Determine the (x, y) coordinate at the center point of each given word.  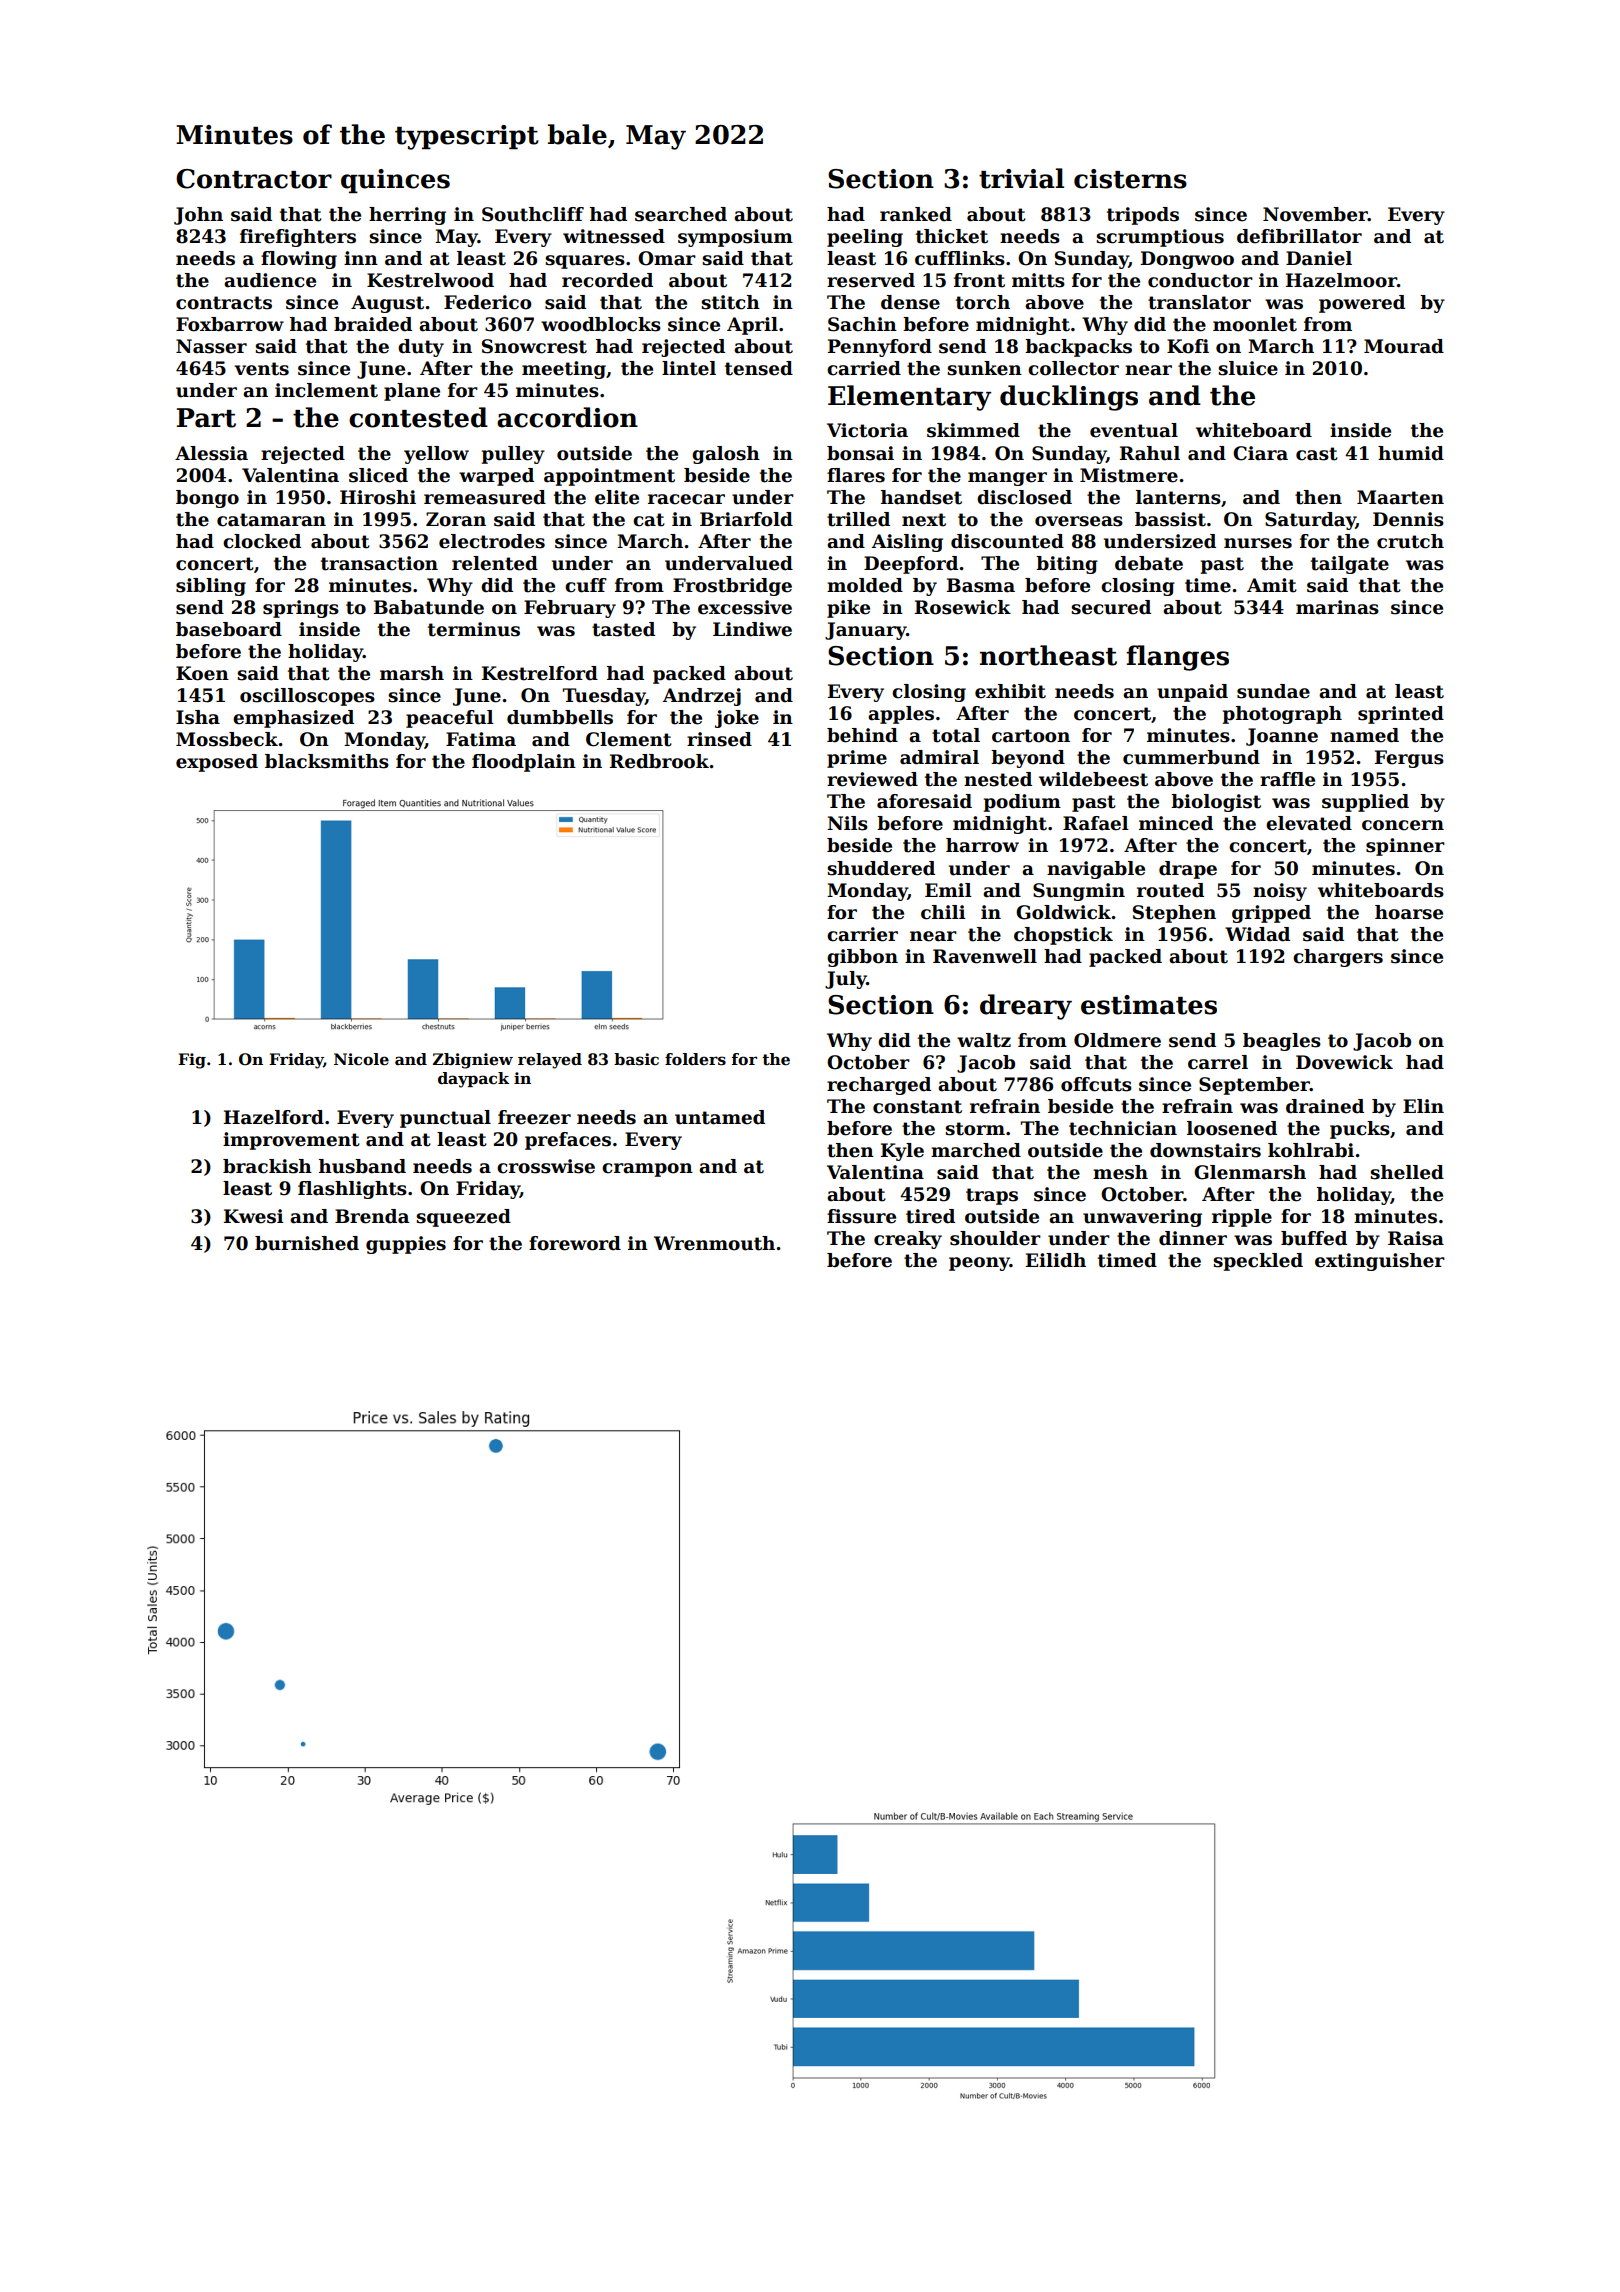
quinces (395, 181)
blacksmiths (327, 761)
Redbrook (659, 761)
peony (979, 1264)
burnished (307, 1243)
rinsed (719, 739)
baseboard (229, 629)
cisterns (1130, 179)
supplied (1365, 803)
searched (681, 214)
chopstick (1063, 936)
